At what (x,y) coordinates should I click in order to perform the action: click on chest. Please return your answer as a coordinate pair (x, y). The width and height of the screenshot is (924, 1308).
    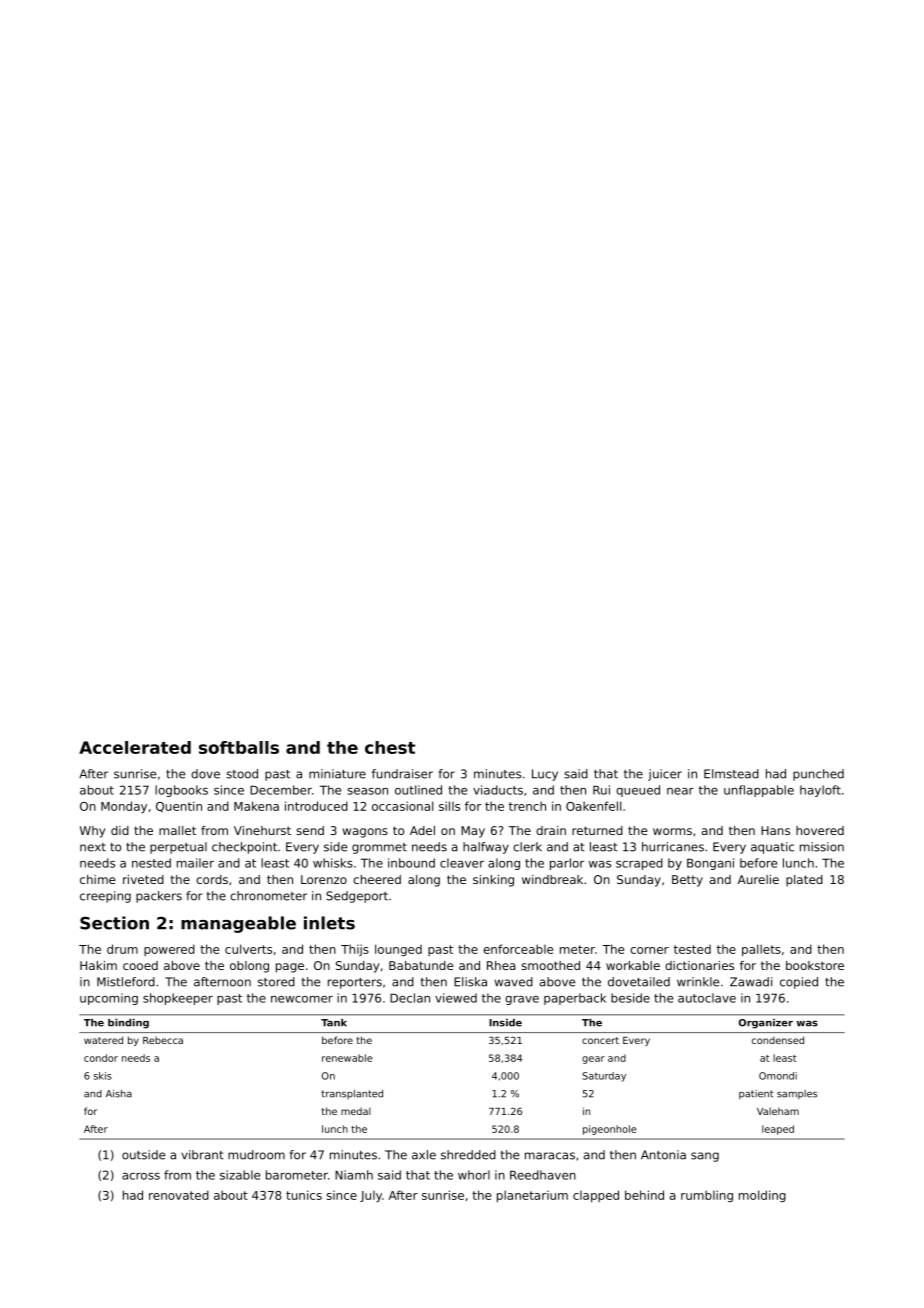
    Looking at the image, I should click on (390, 747).
